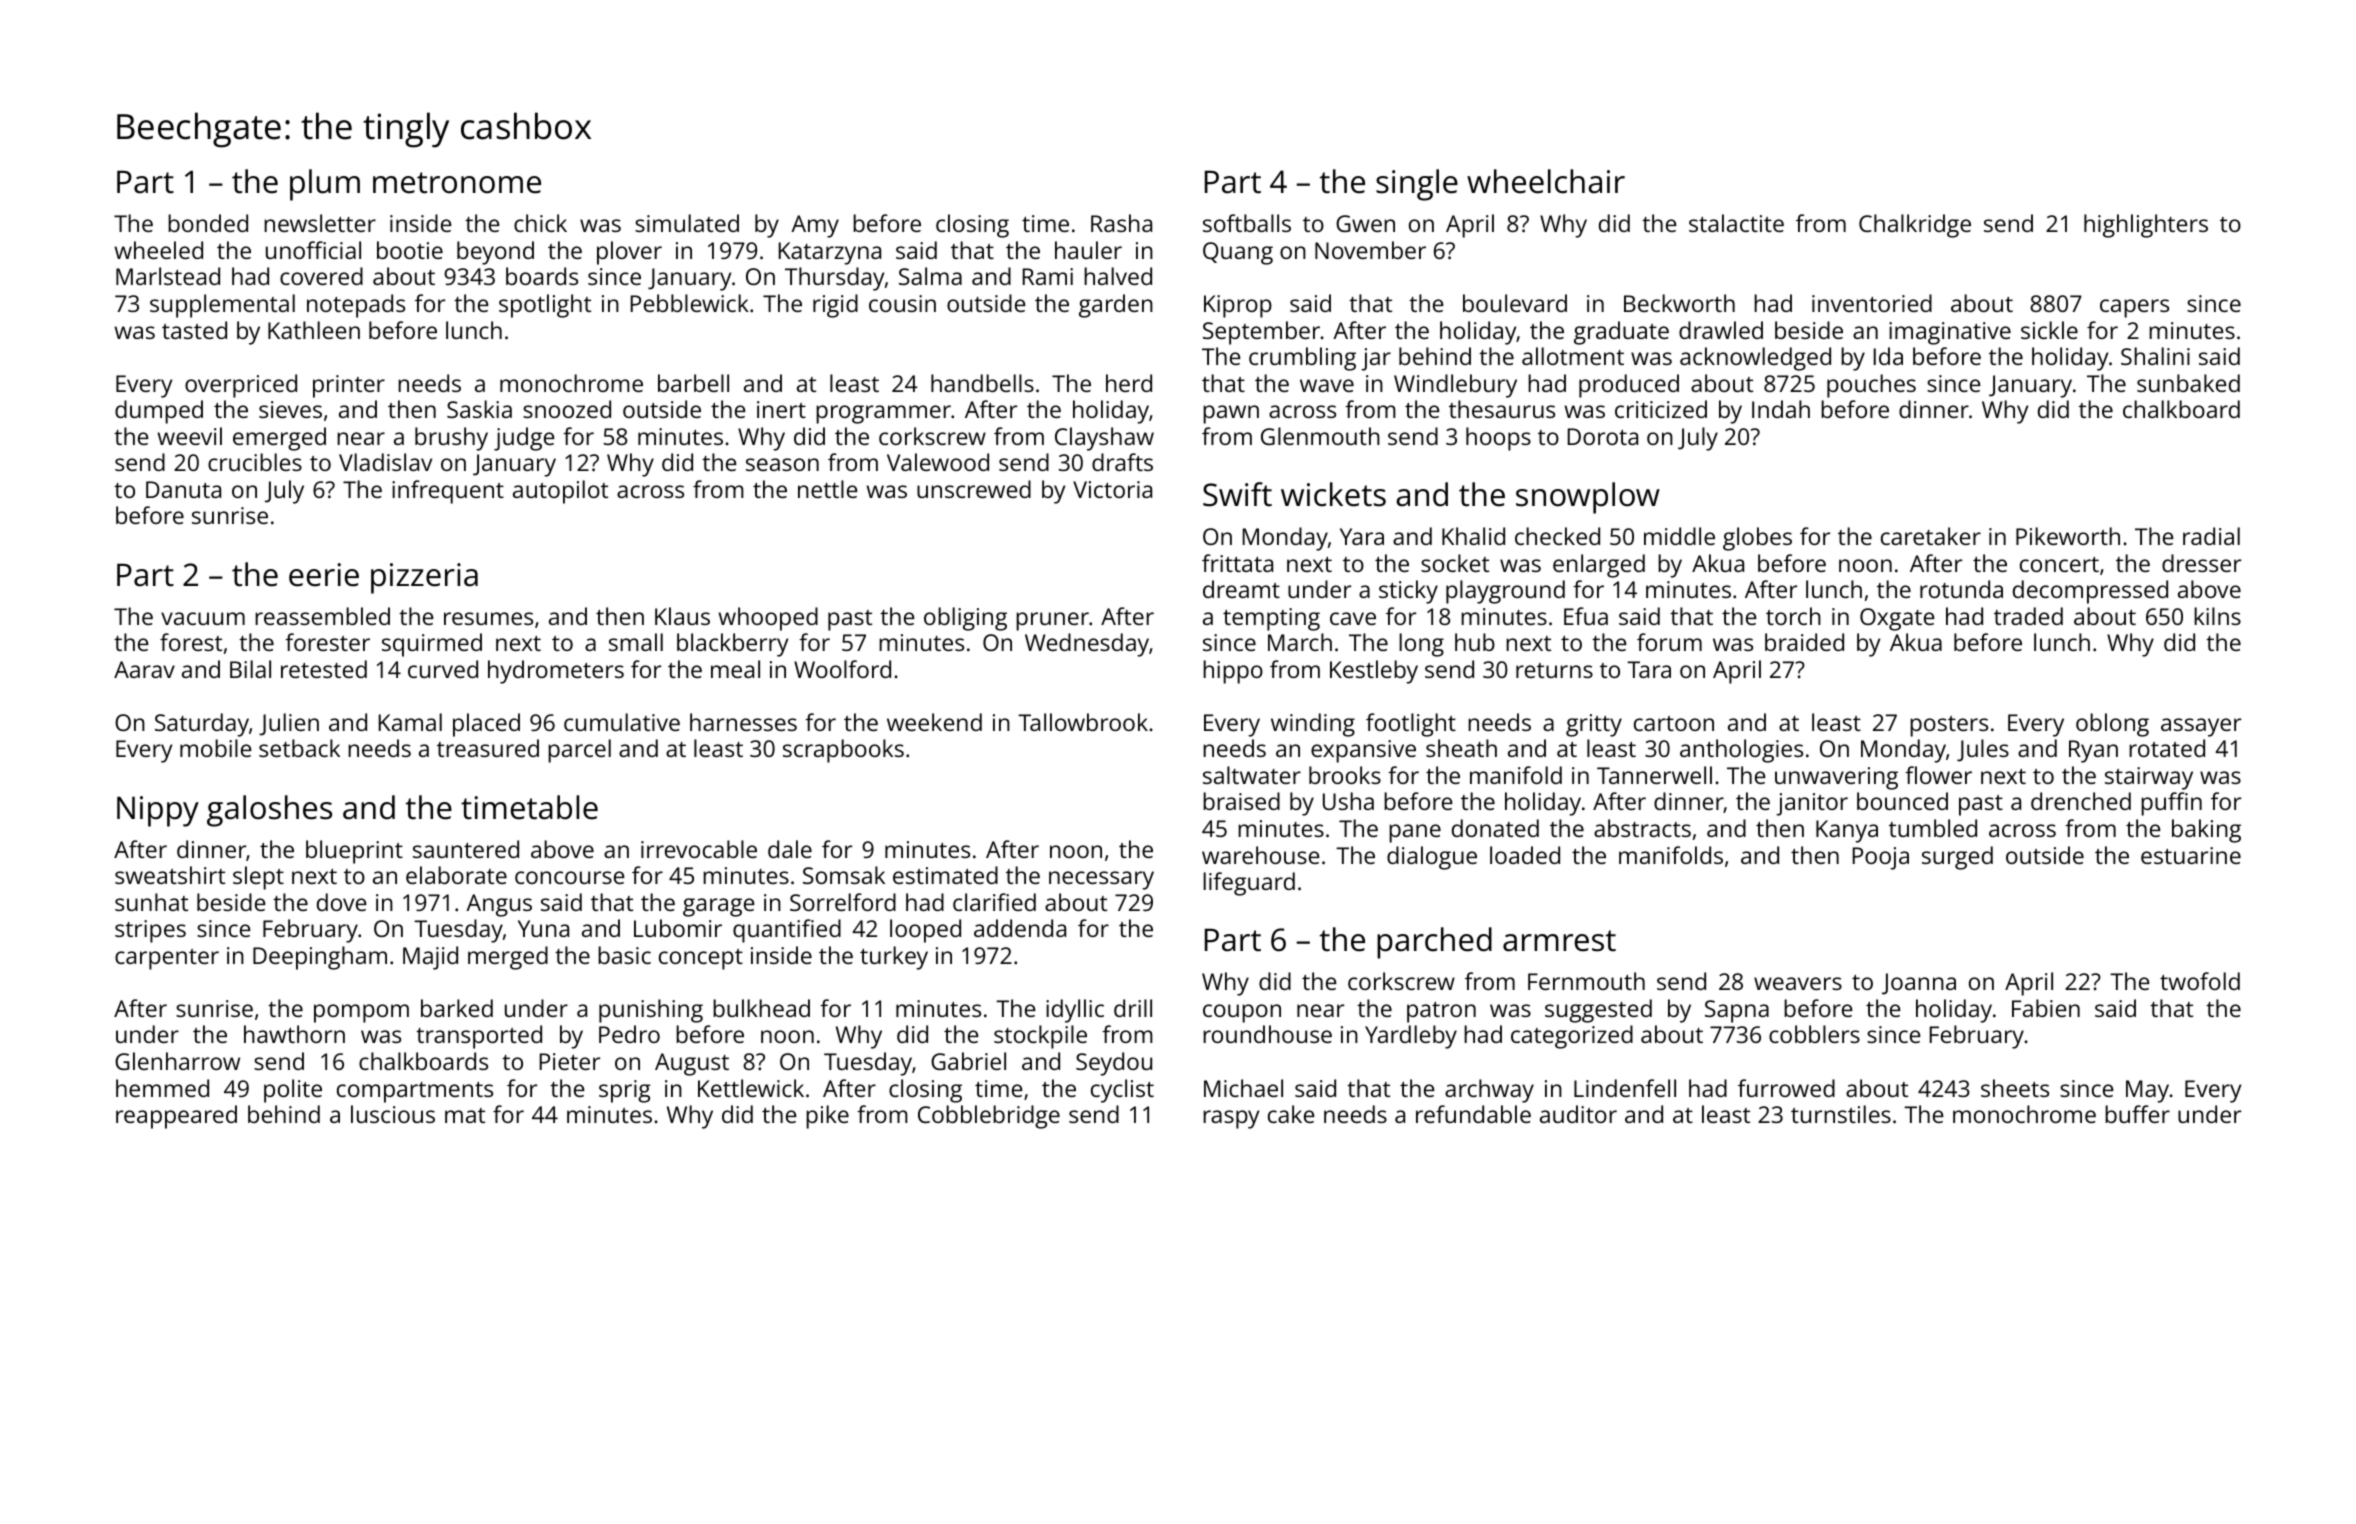 Image resolution: width=2356 pixels, height=1524 pixels. Describe the element at coordinates (982, 383) in the screenshot. I see `handbells` at that location.
